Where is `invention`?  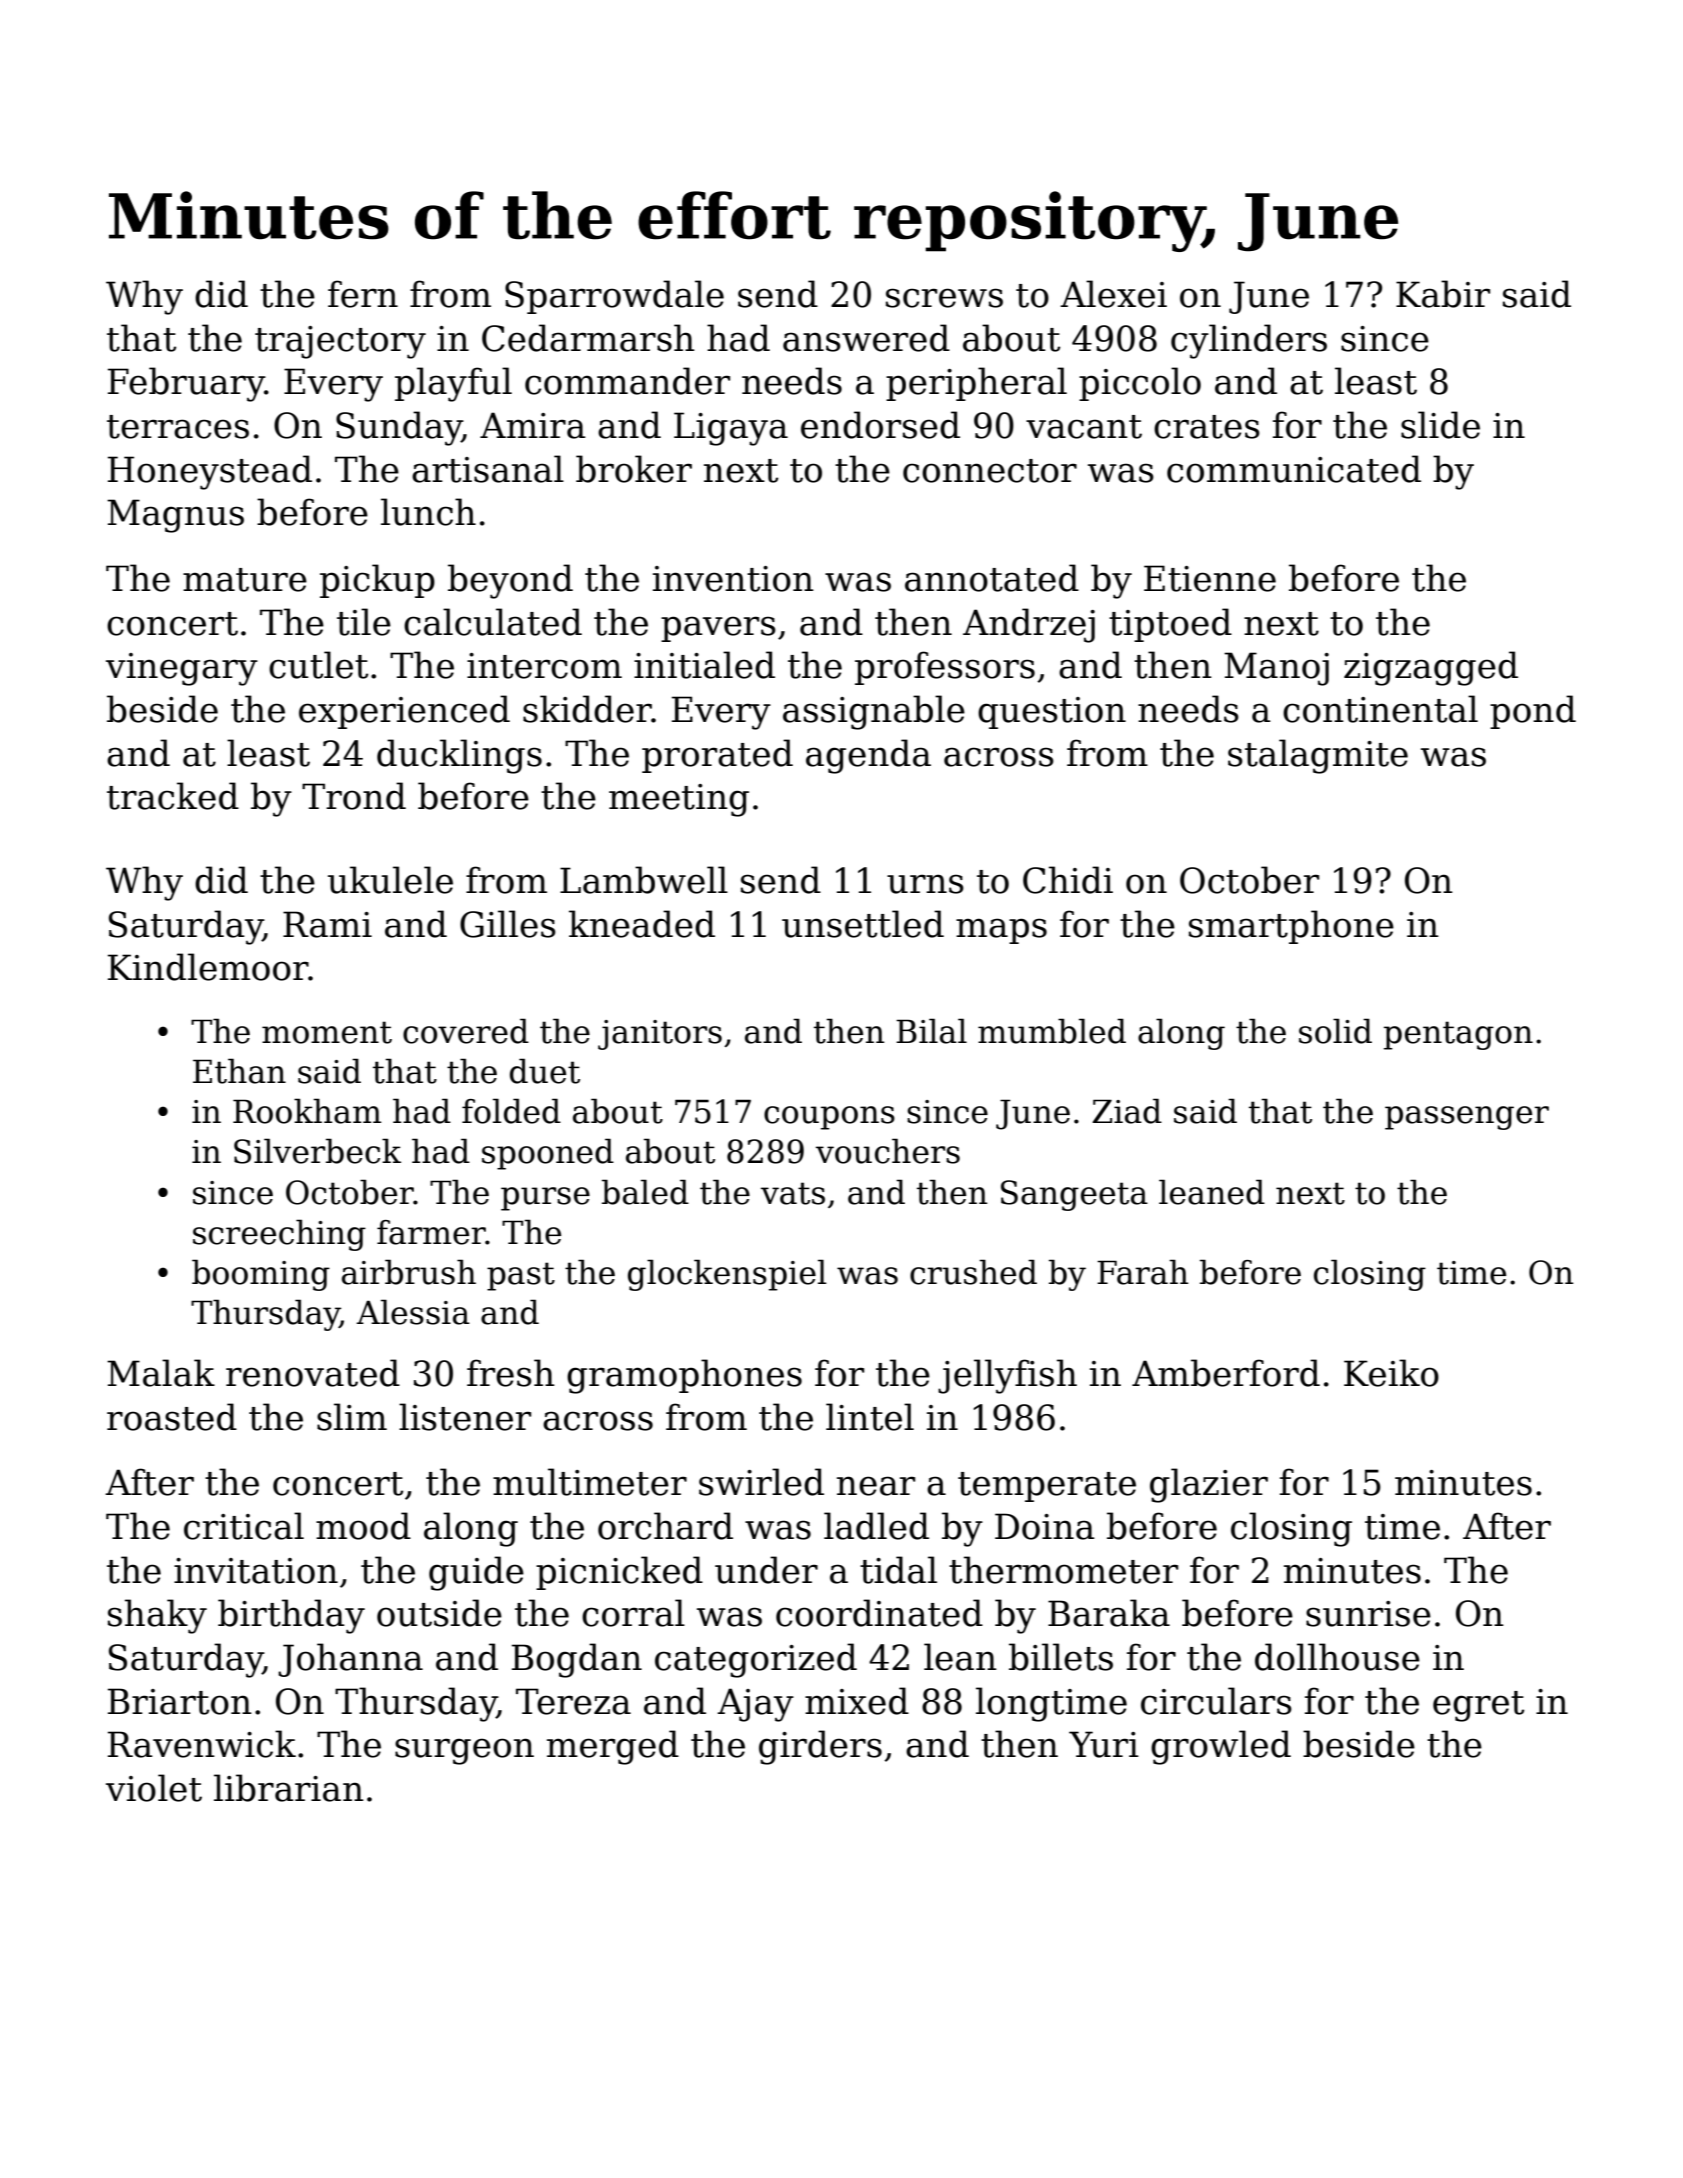 invention is located at coordinates (733, 579).
